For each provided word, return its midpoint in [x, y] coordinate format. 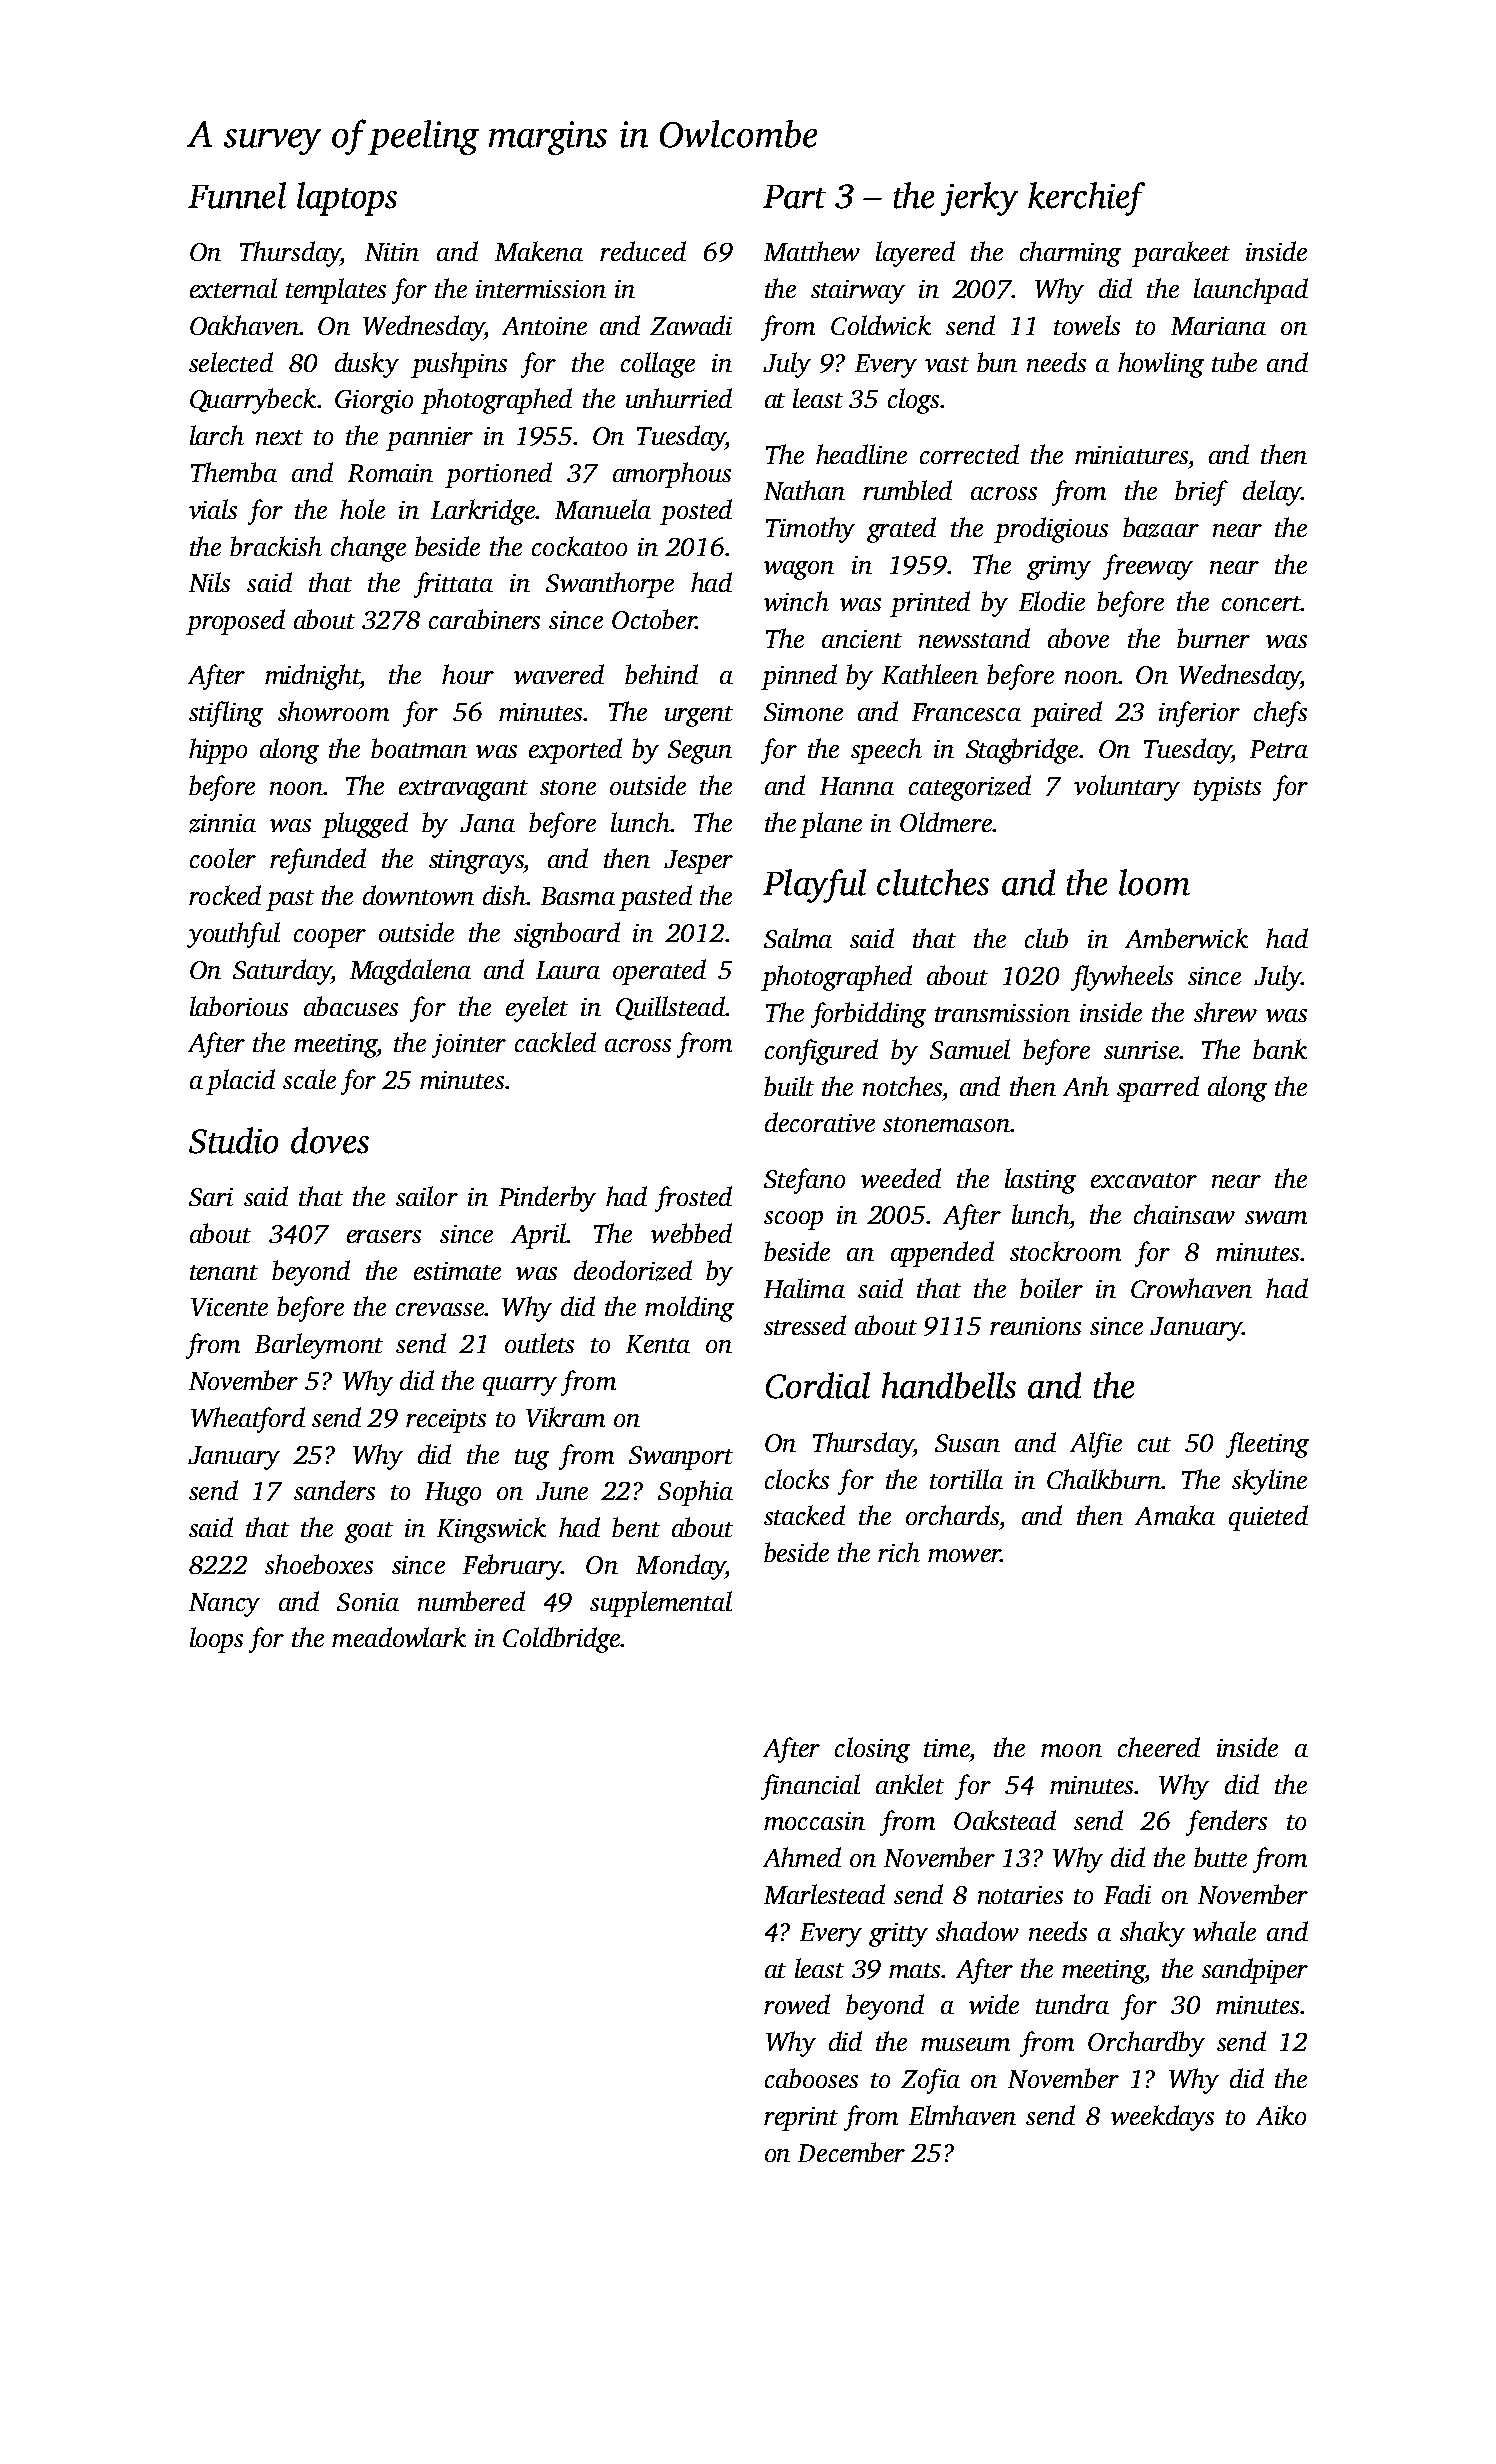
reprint [801, 2119]
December [851, 2152]
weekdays [1162, 2118]
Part [794, 197]
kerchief [1086, 199]
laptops [347, 199]
